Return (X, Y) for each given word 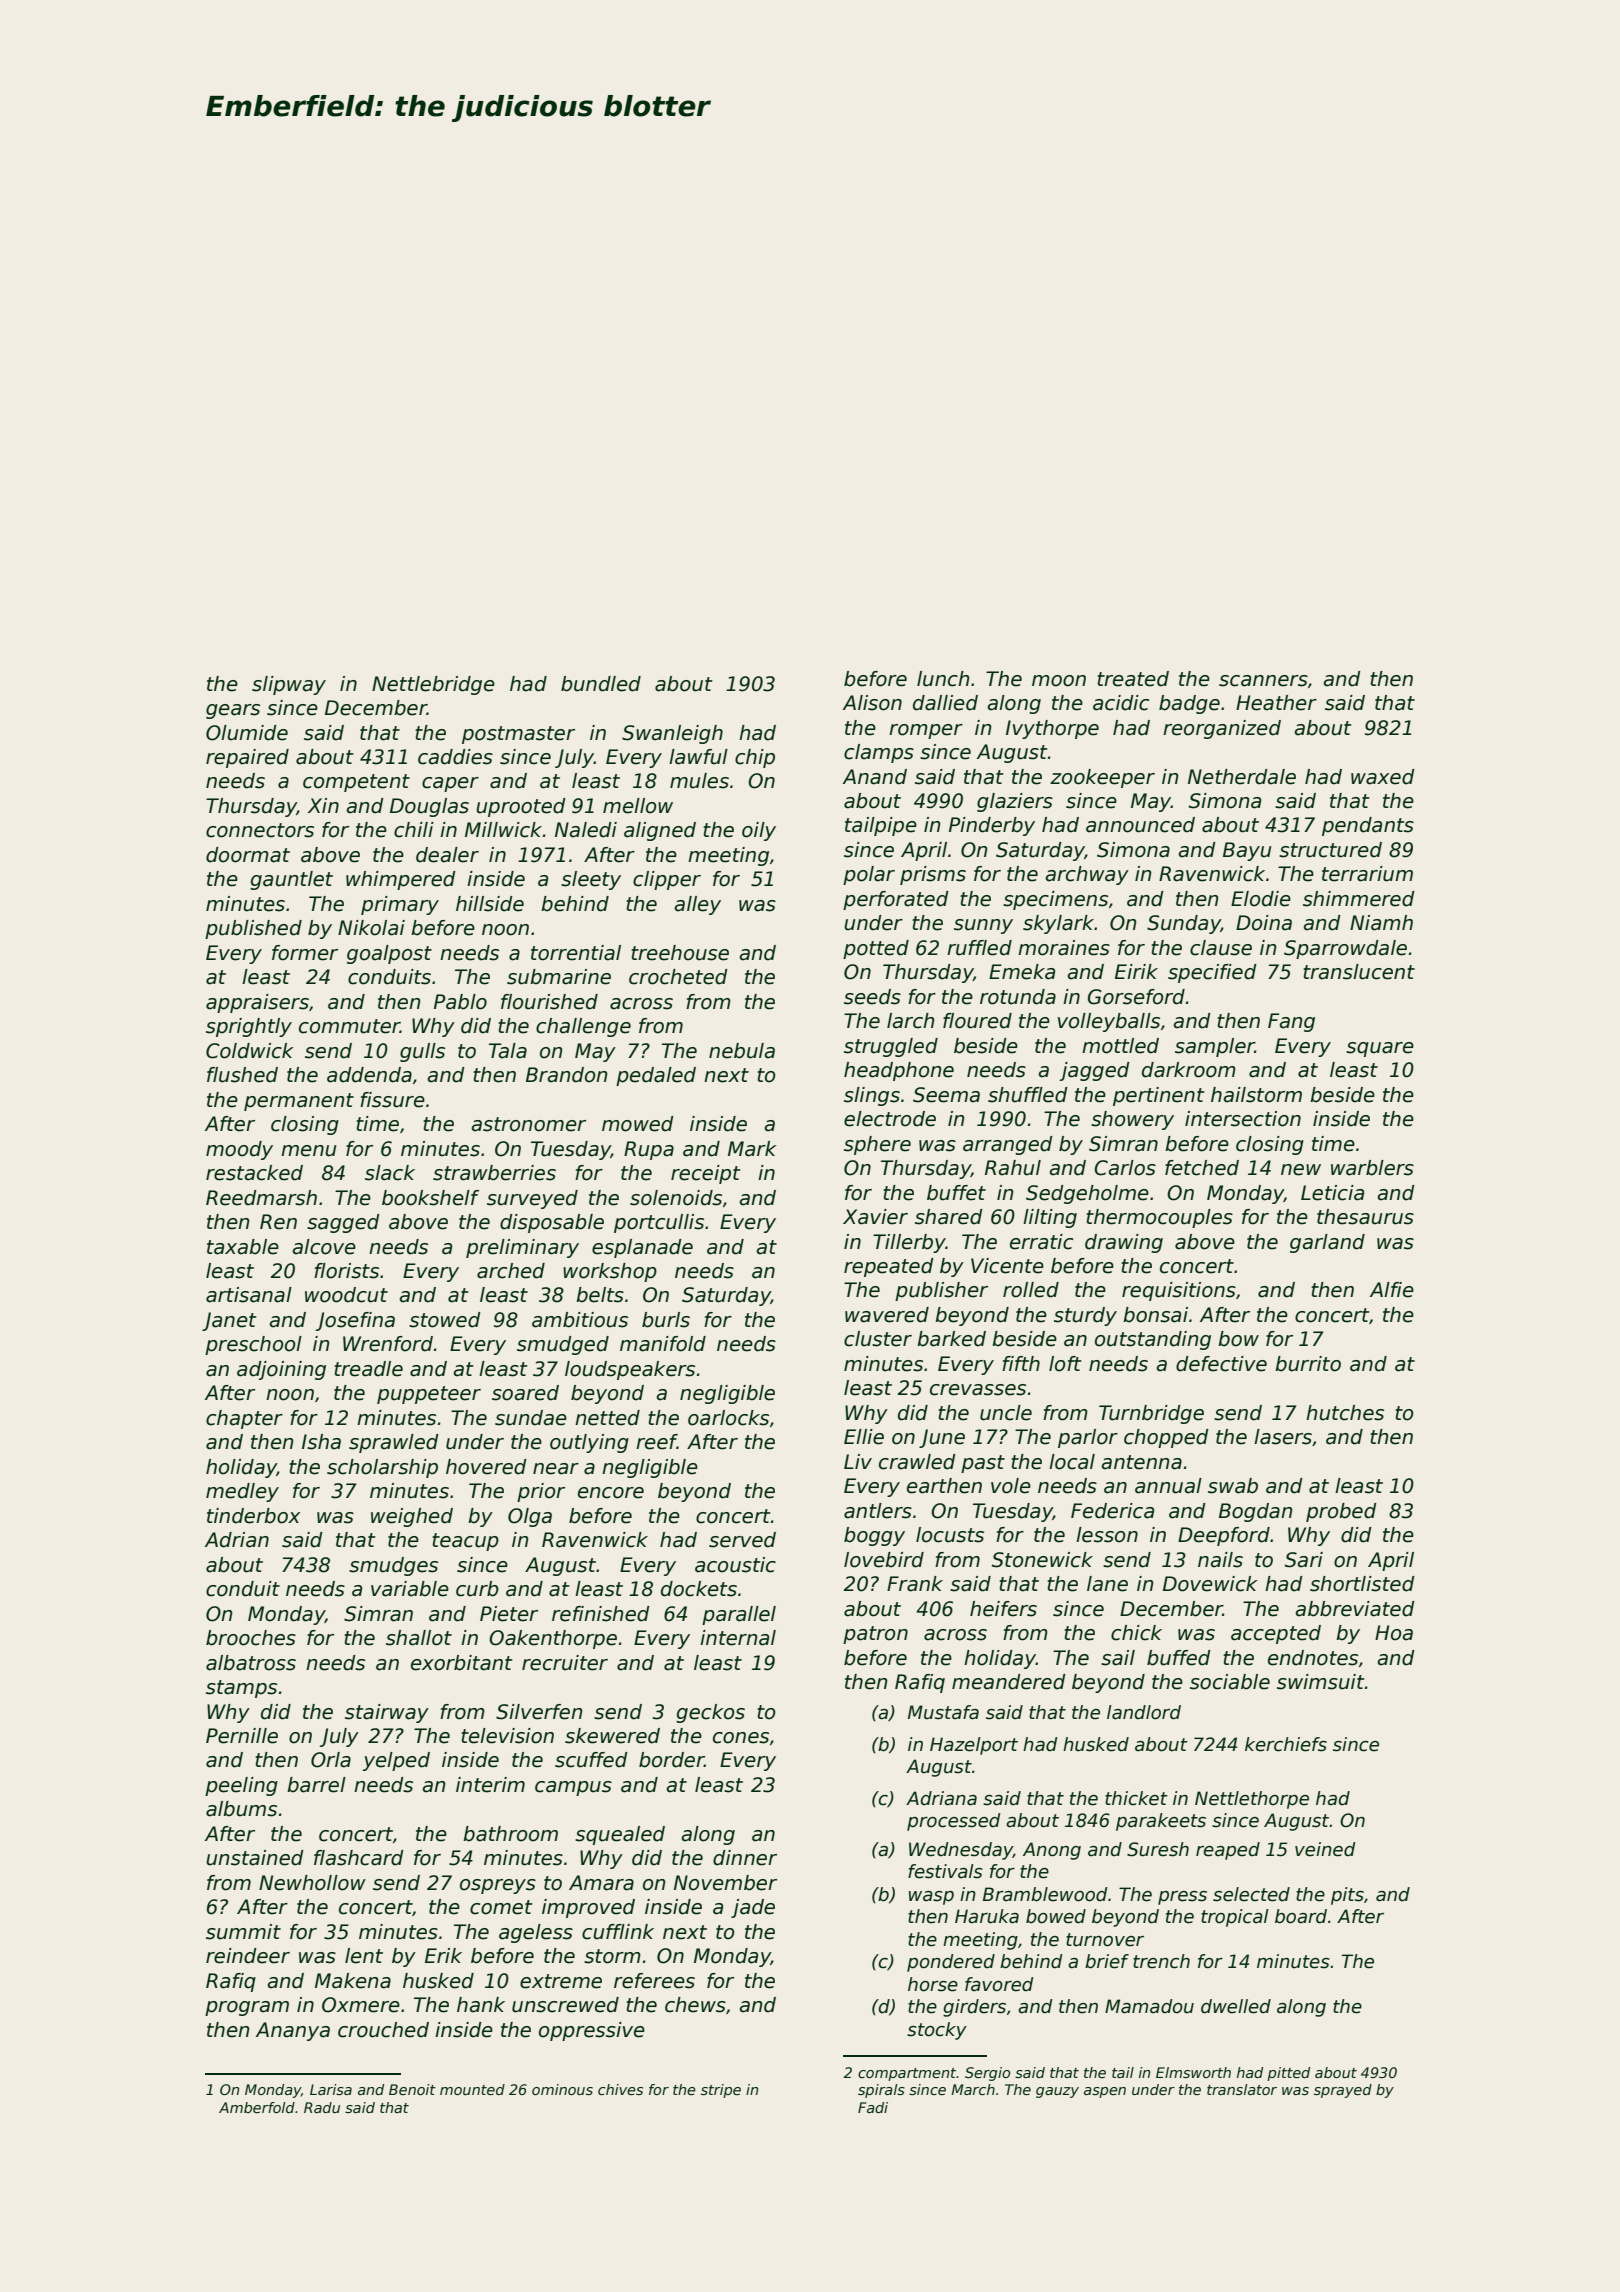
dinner (745, 1858)
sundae (531, 1418)
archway (1087, 875)
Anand (875, 777)
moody (239, 1150)
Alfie (1392, 1290)
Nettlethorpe (1252, 1800)
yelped (396, 1761)
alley (697, 905)
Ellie (864, 1437)
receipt (706, 1174)
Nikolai (371, 928)
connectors (260, 830)
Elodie (1261, 899)
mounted (472, 2089)
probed (1341, 1512)
